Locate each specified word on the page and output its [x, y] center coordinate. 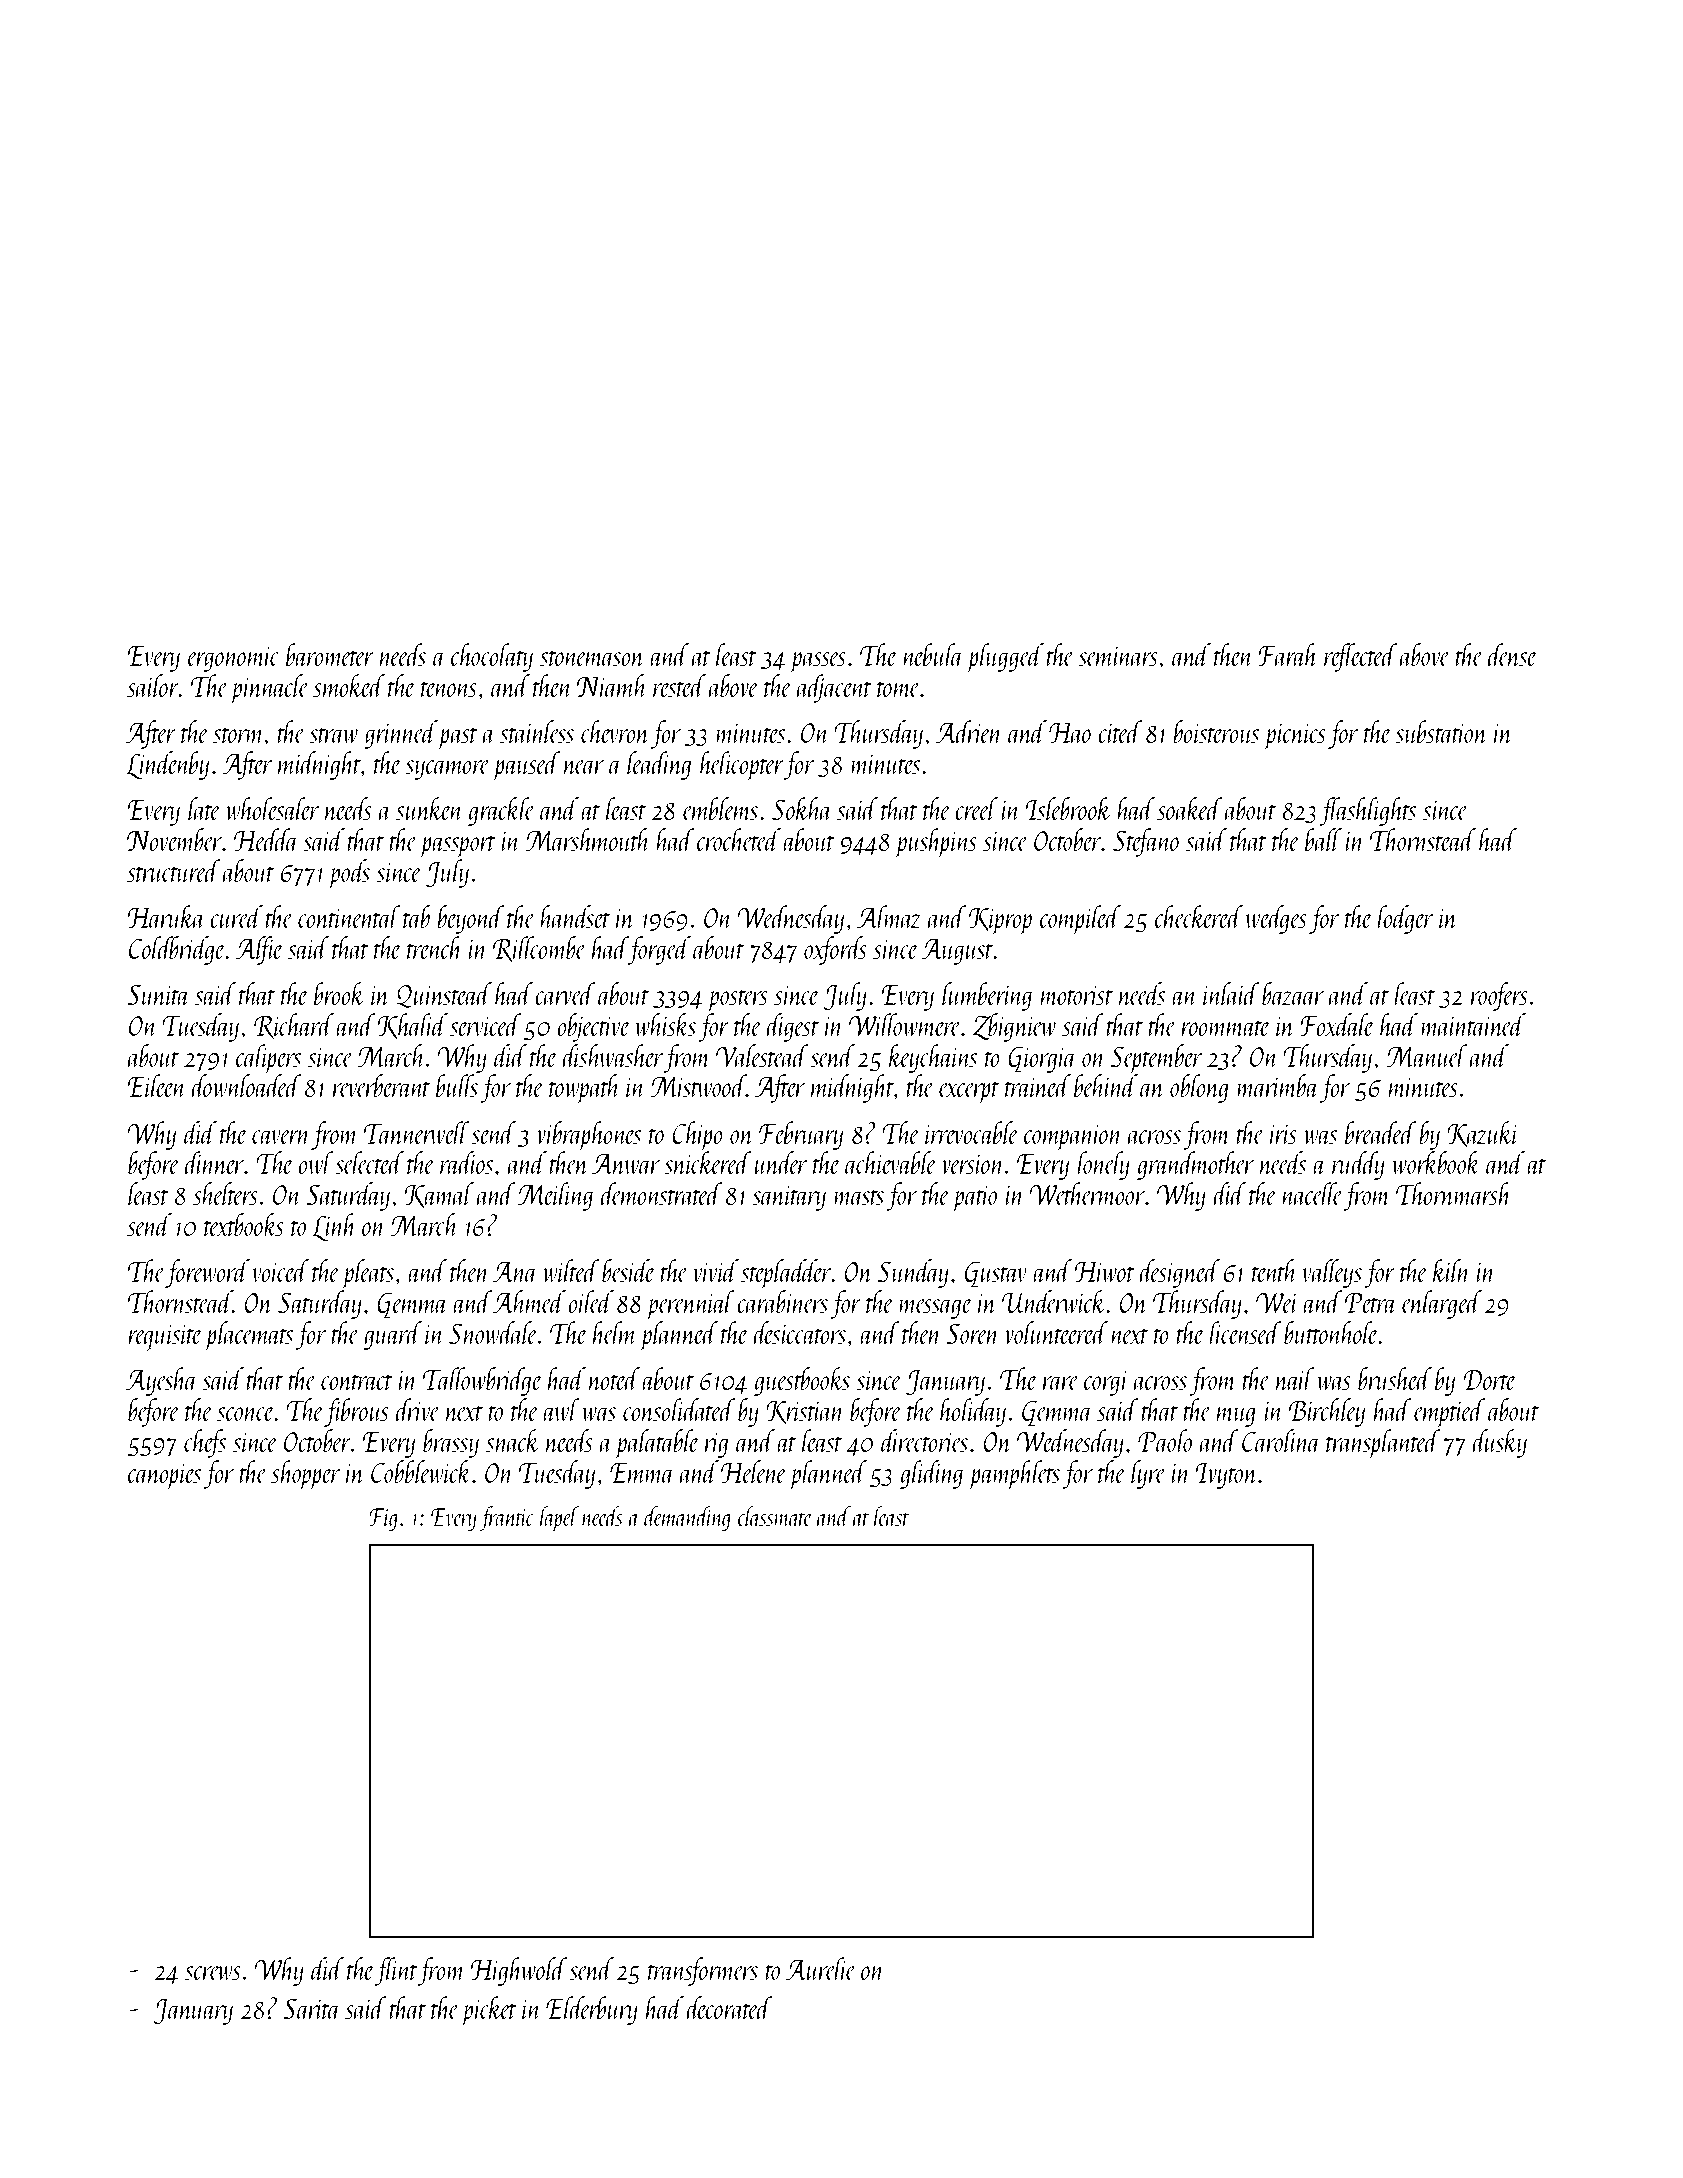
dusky [1499, 1443]
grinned [401, 735]
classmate [775, 1516]
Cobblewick [421, 1471]
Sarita [312, 2008]
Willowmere [905, 1024]
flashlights [1367, 811]
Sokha [802, 808]
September [1156, 1059]
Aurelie [821, 1968]
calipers [268, 1059]
